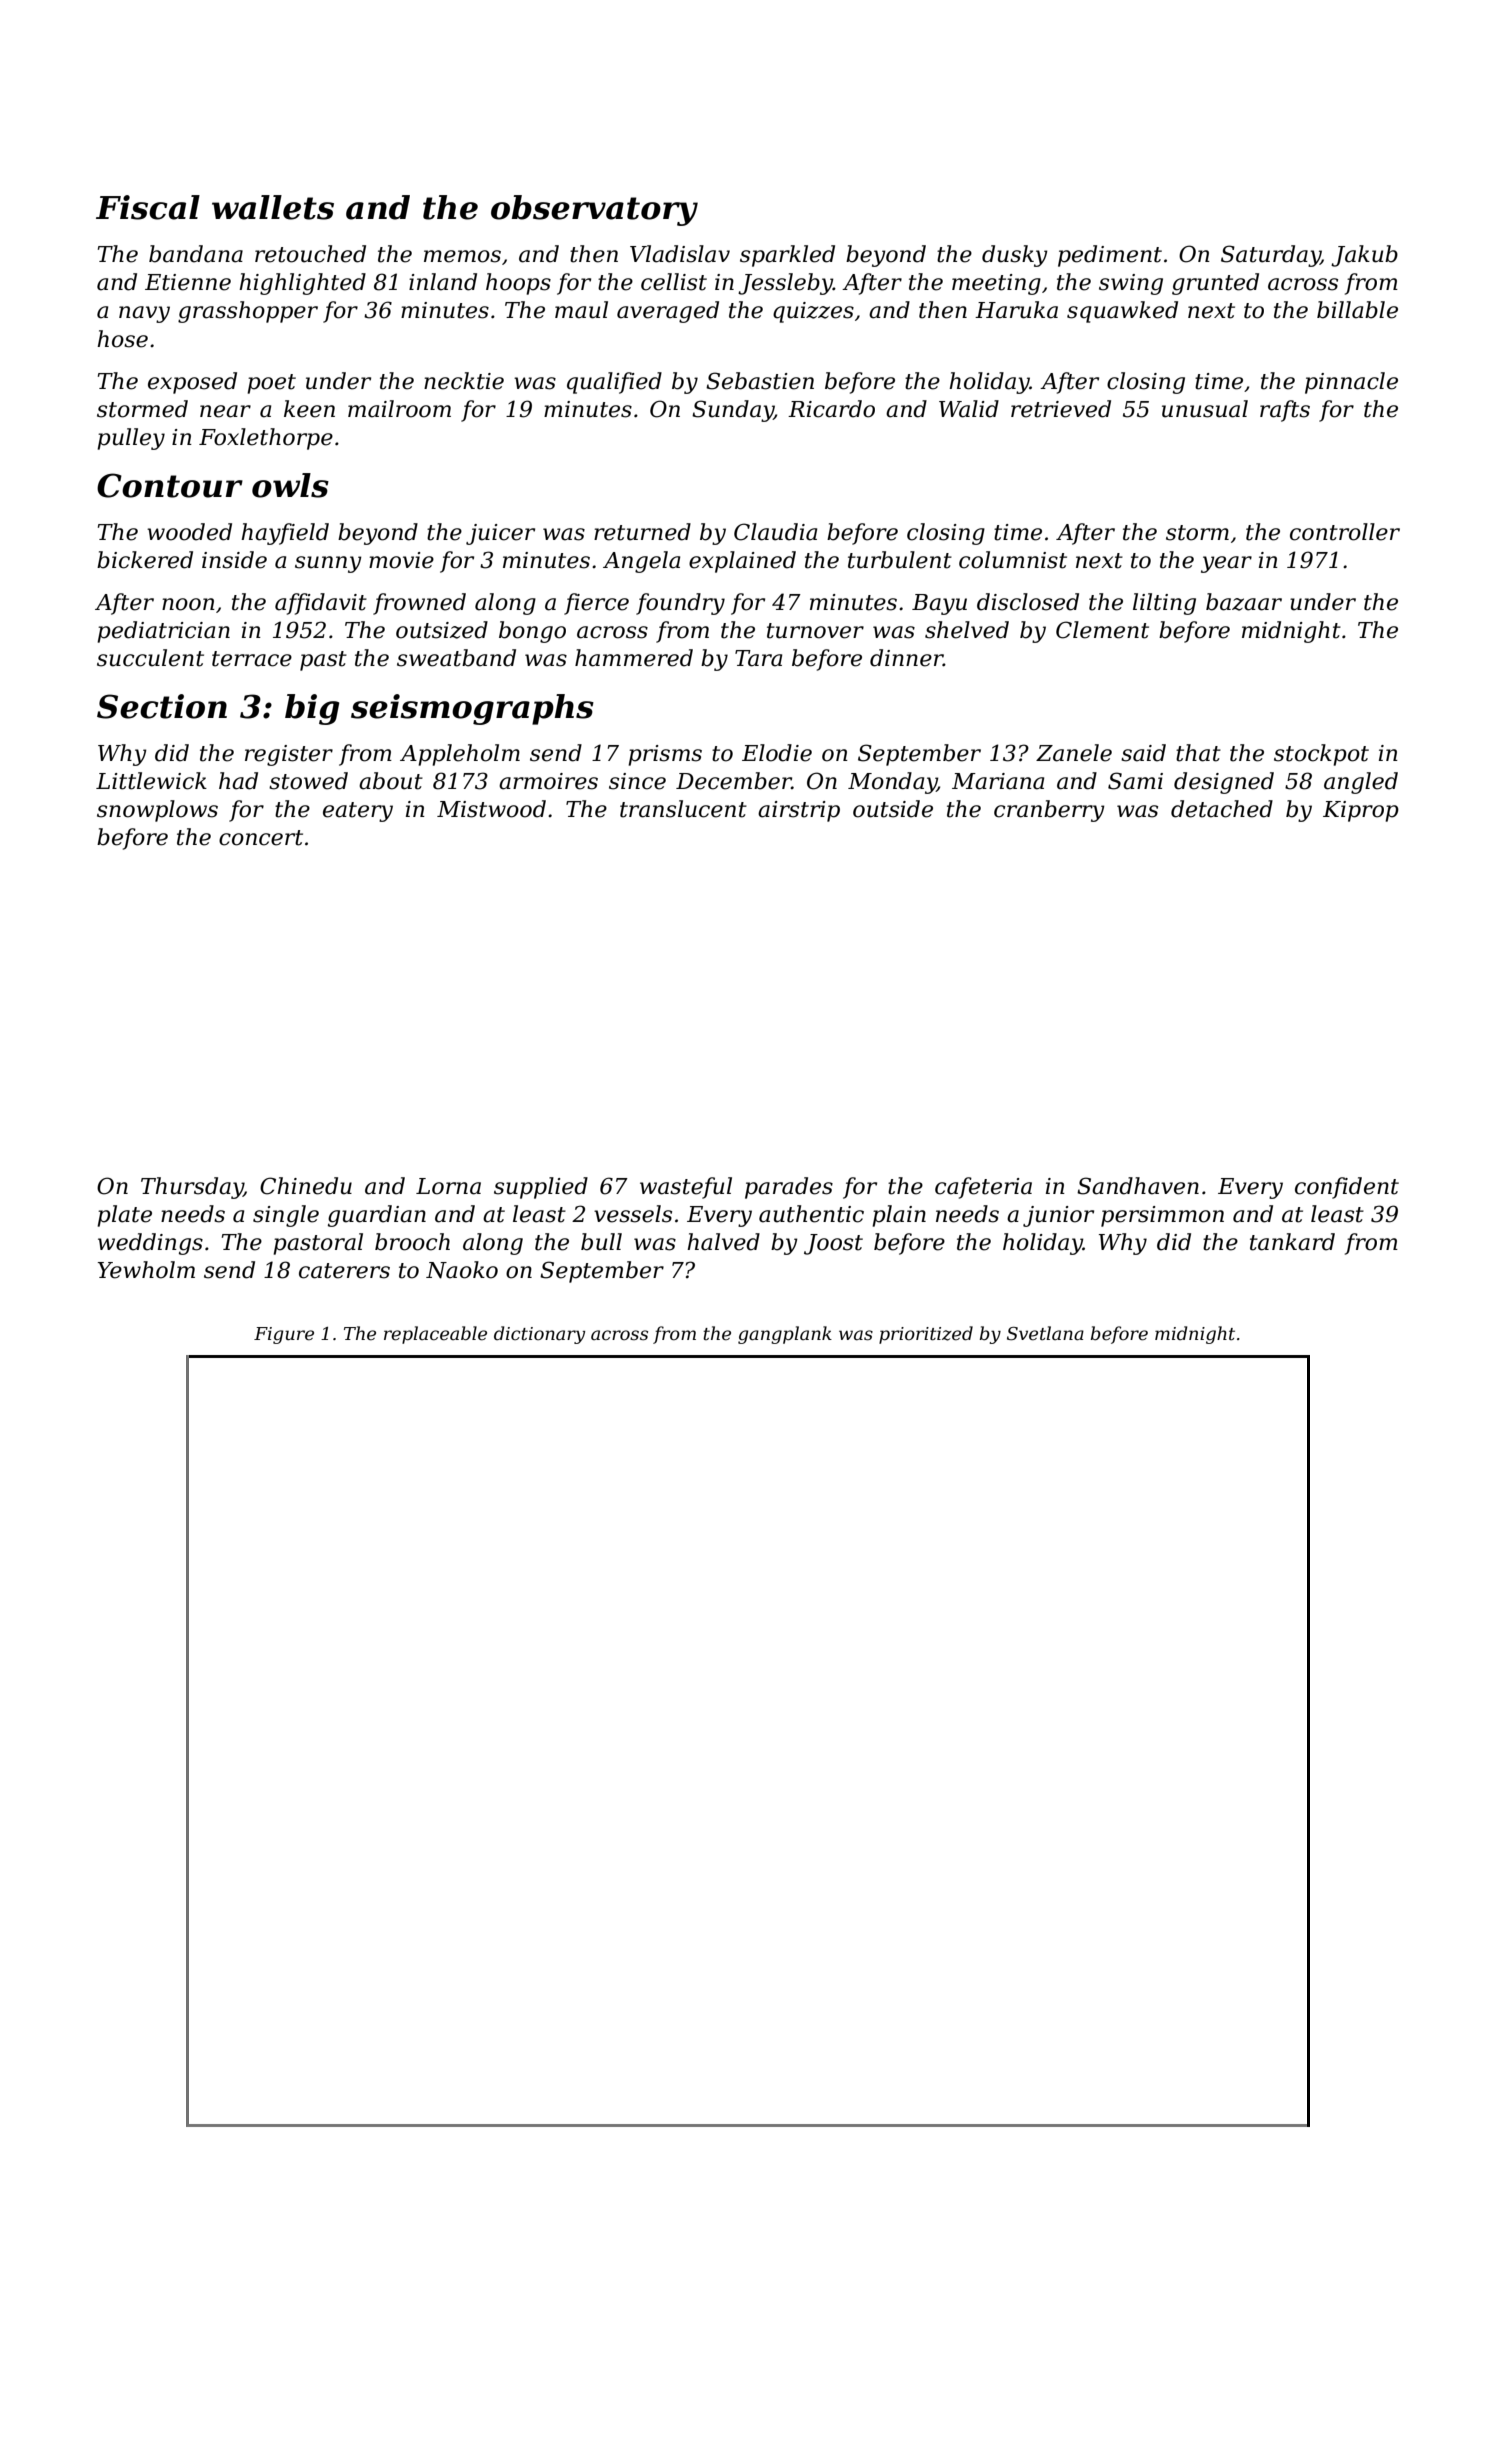 The image size is (1496, 2464). I want to click on turnover, so click(815, 631).
